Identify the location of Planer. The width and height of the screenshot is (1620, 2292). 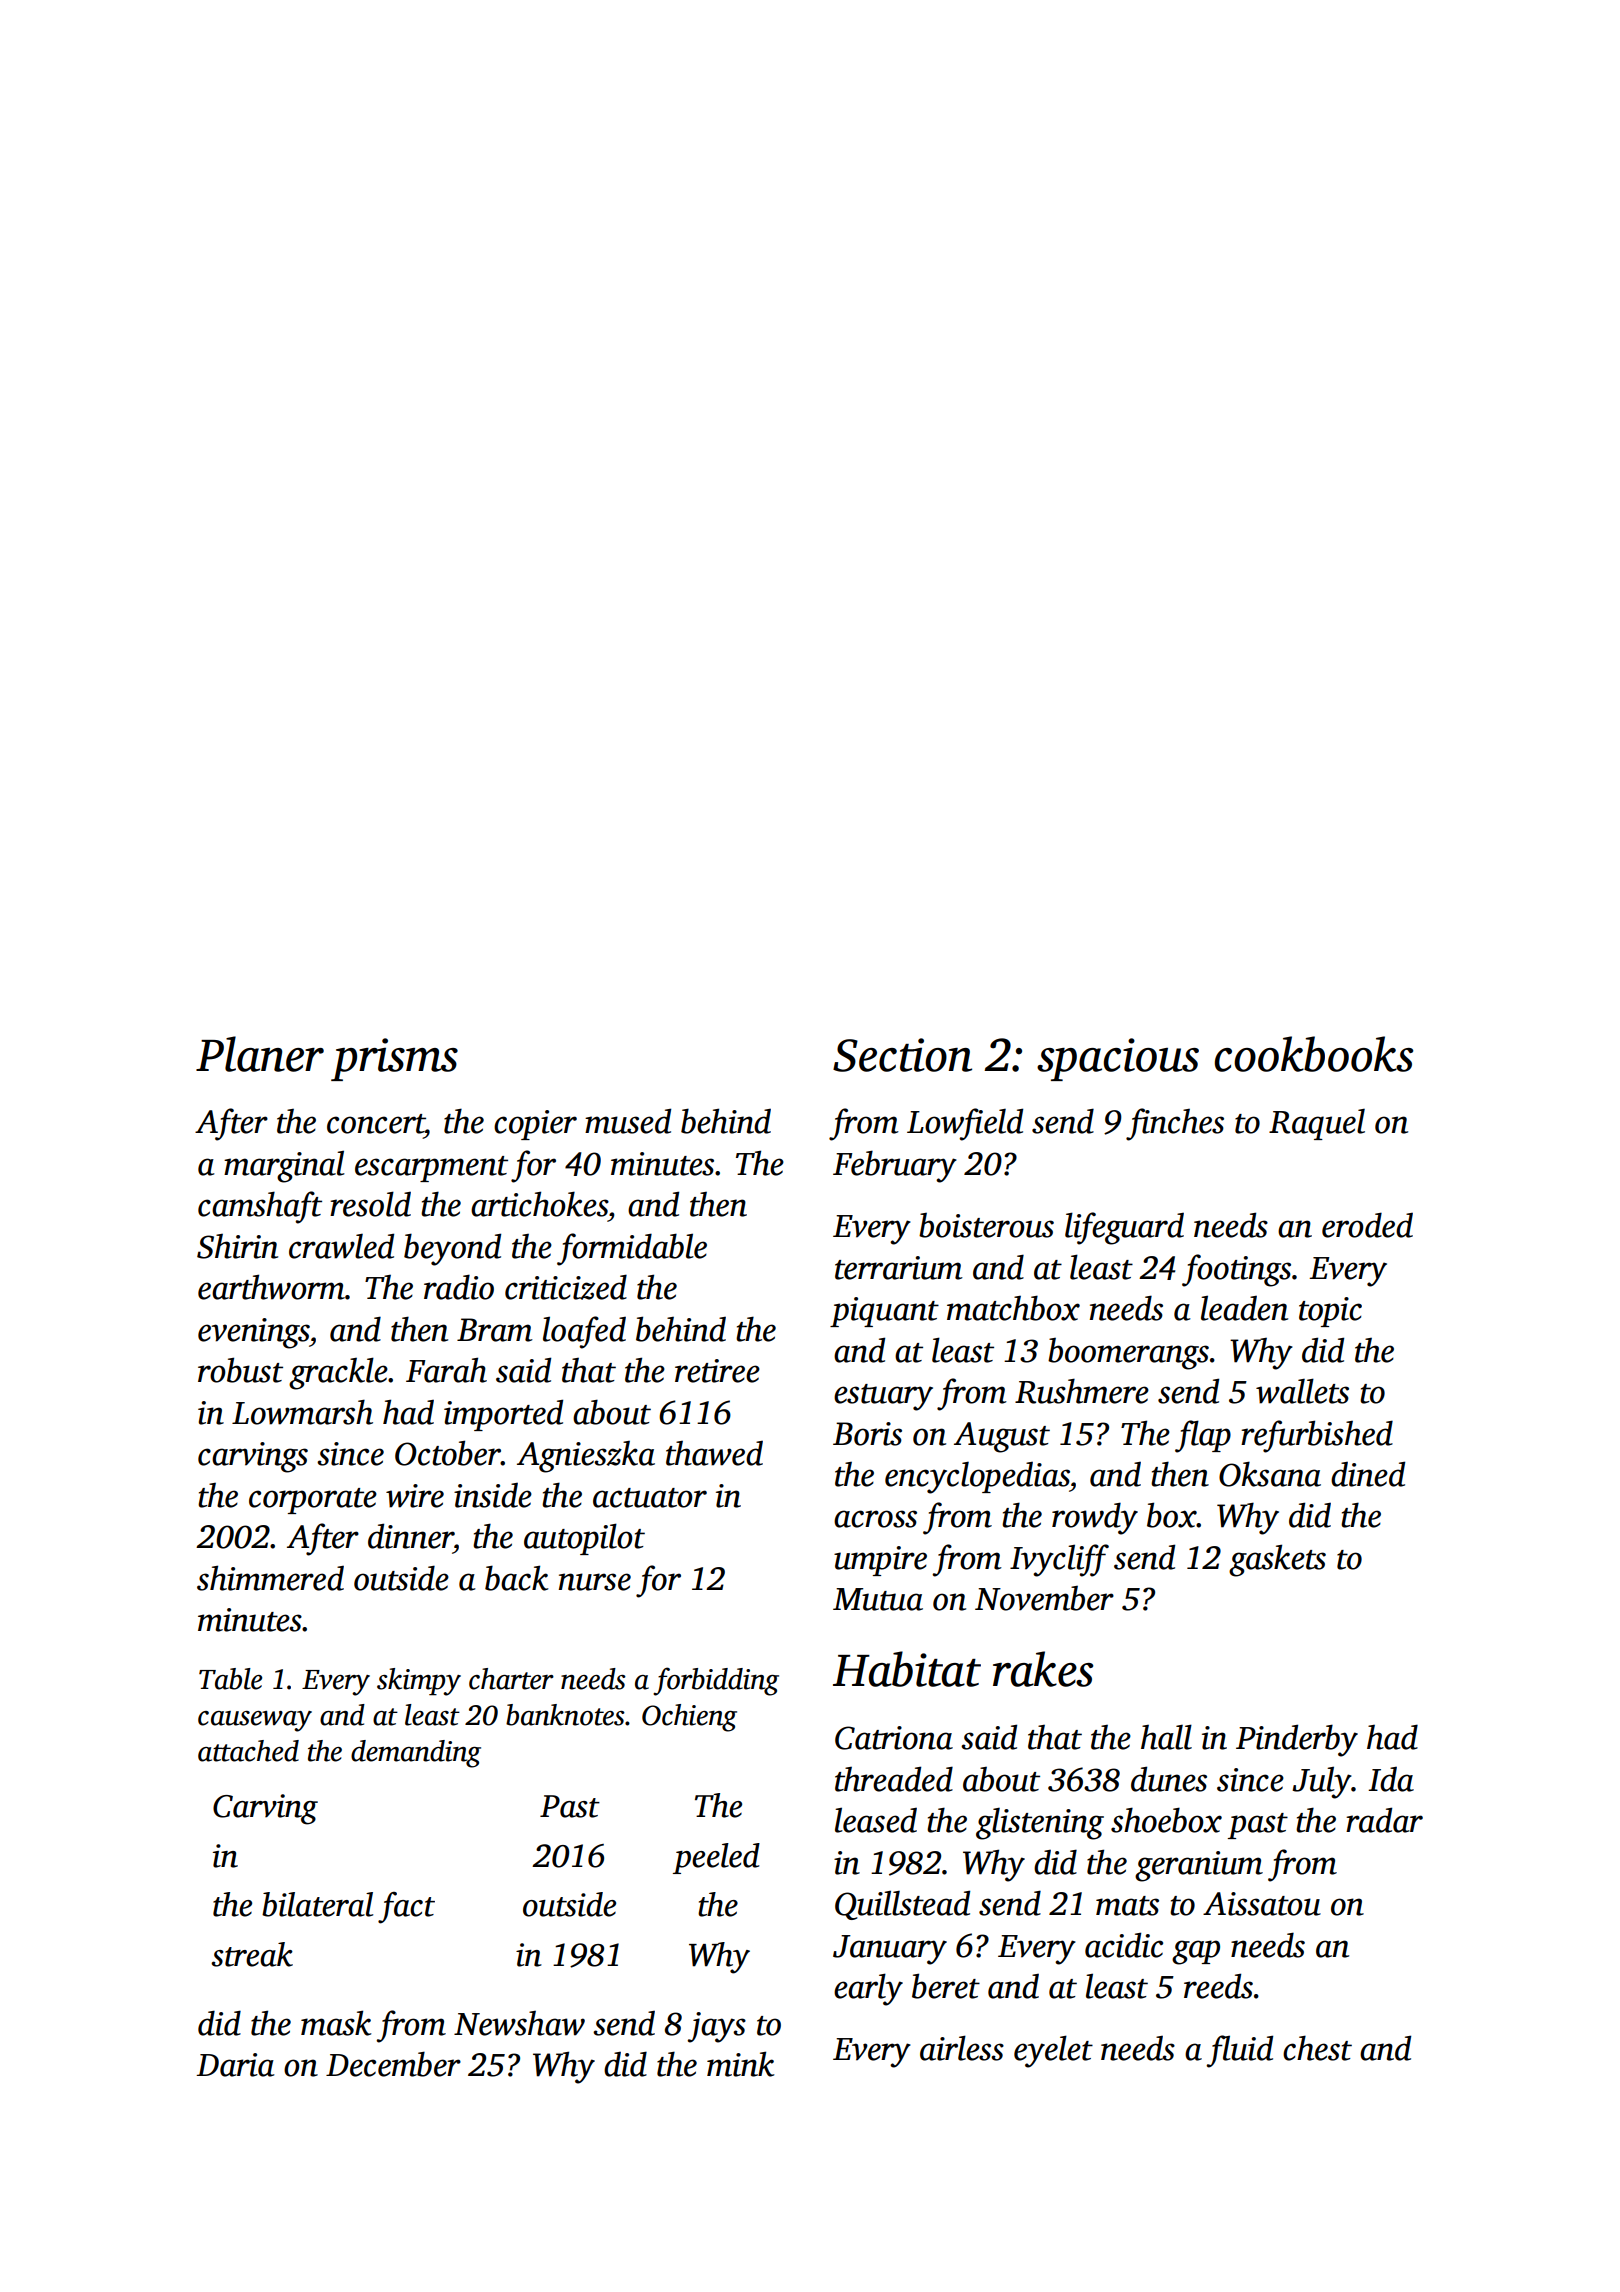
(260, 1054).
